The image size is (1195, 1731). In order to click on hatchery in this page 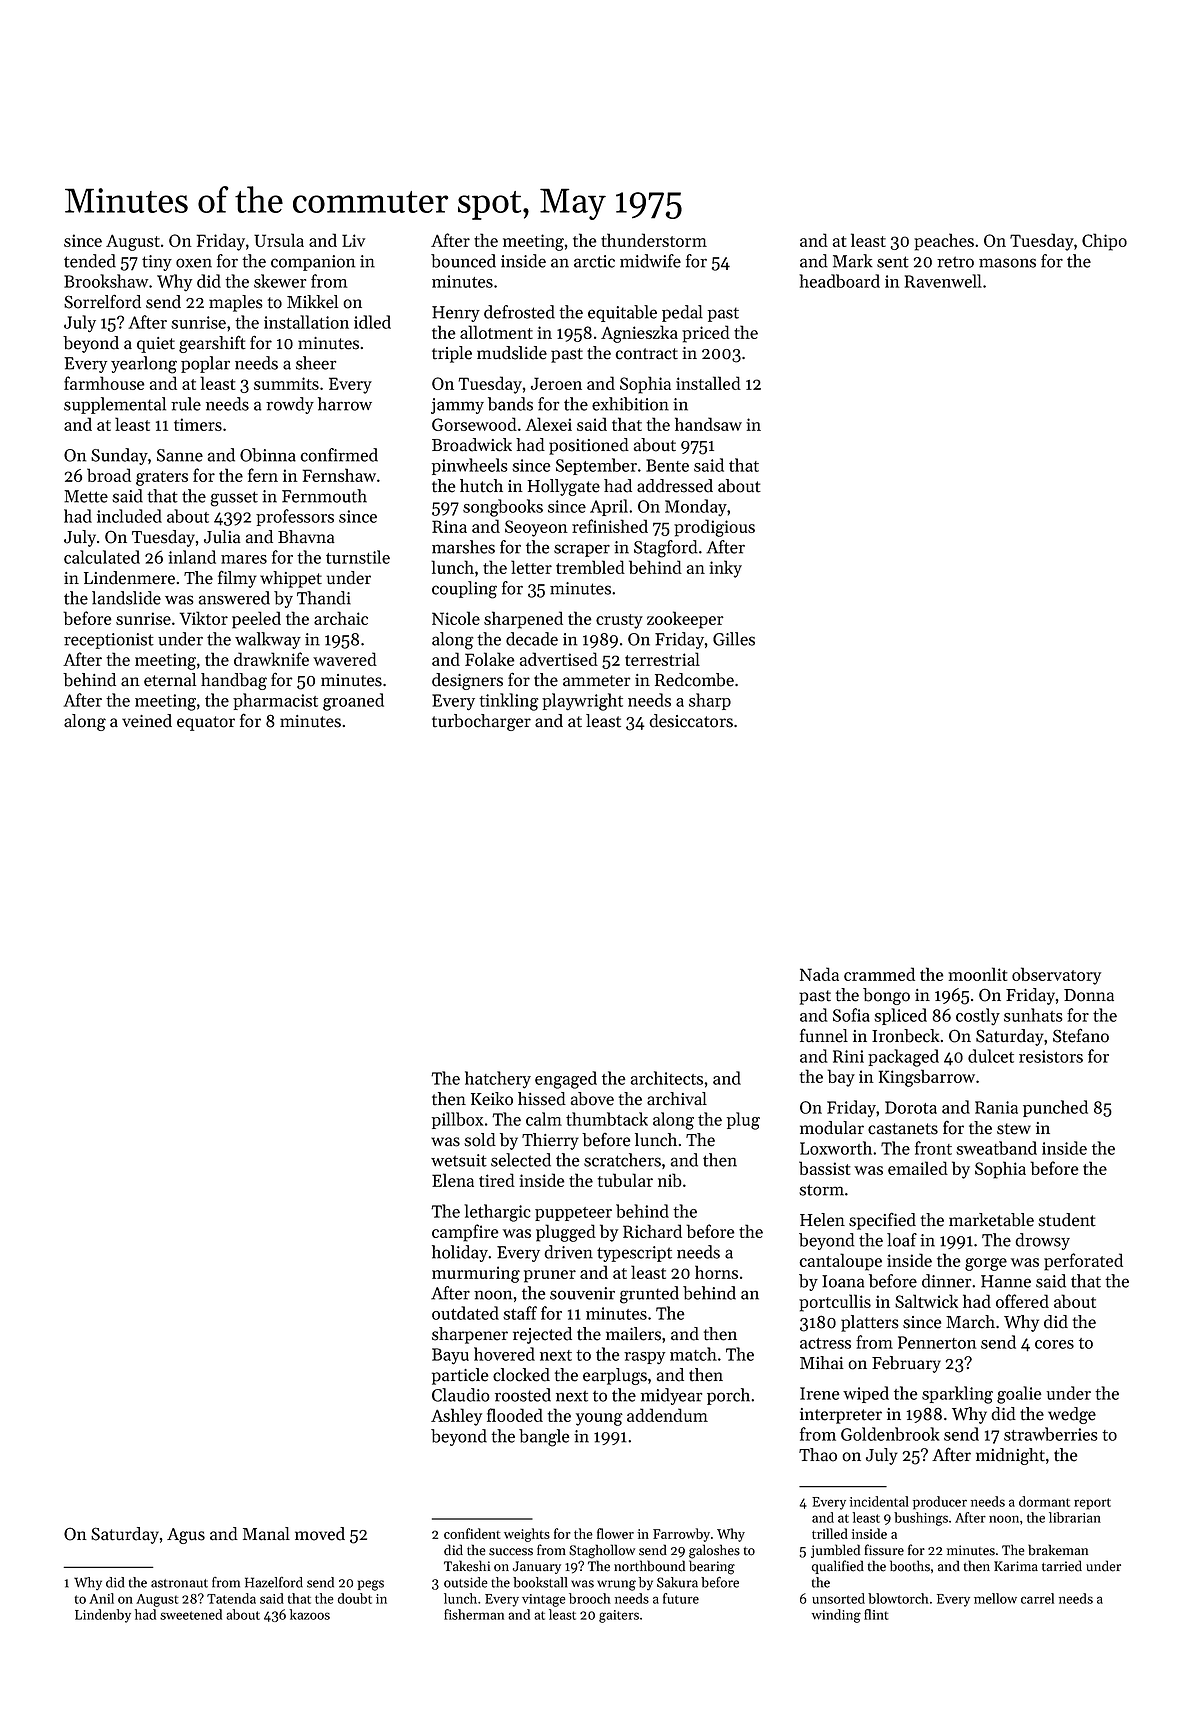, I will do `click(498, 1080)`.
